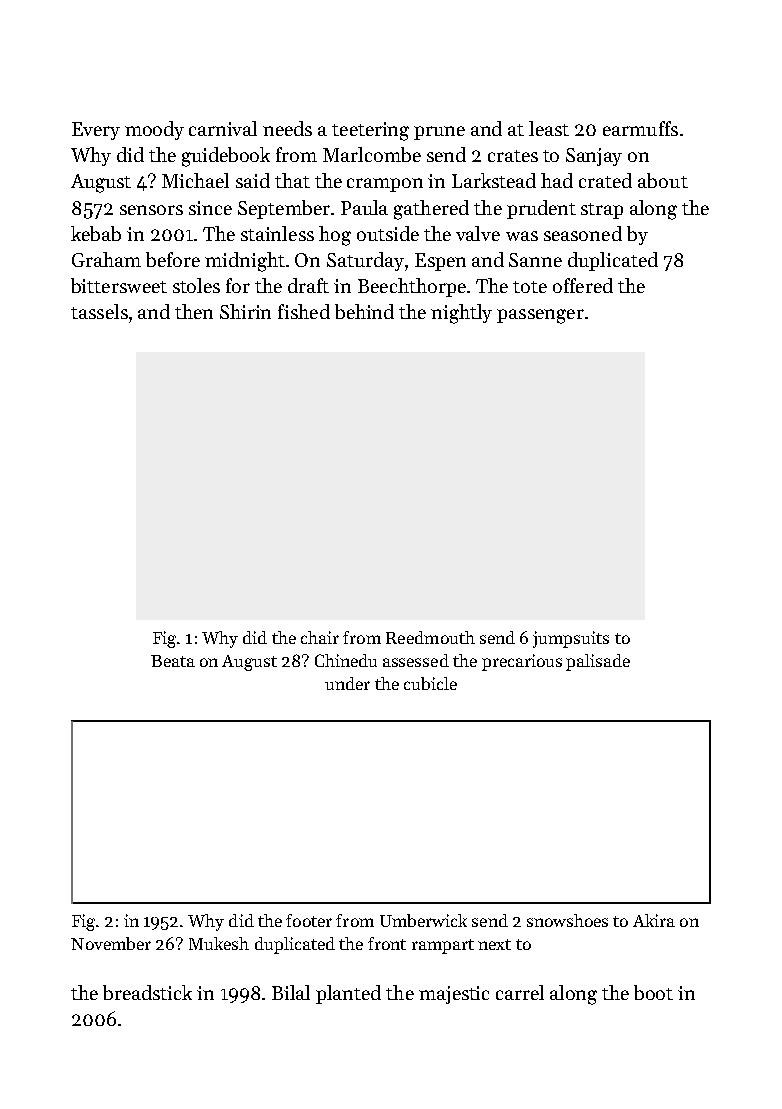 This page has width=782, height=1109. I want to click on Beata, so click(173, 661).
